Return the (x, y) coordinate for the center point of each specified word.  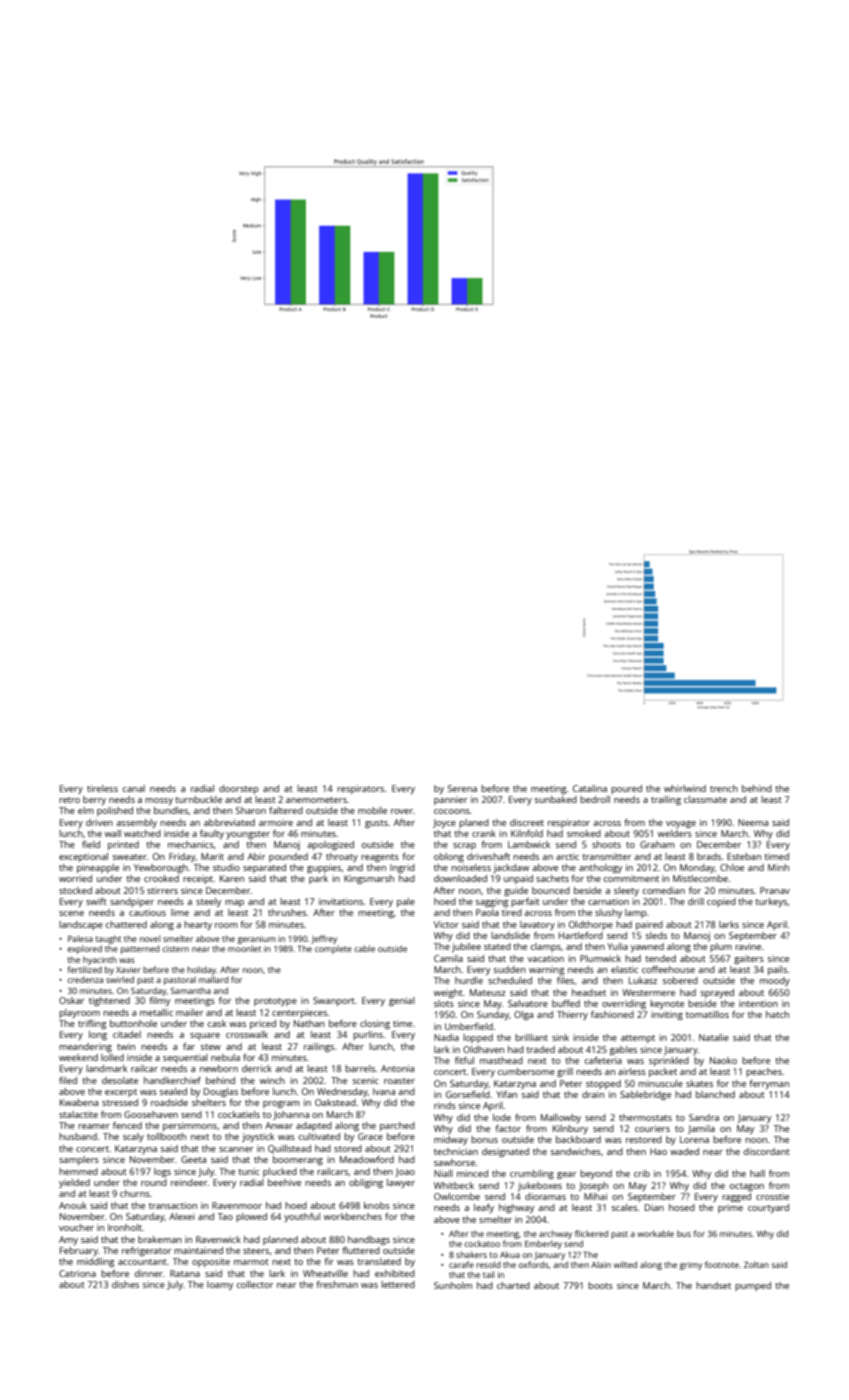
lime (180, 912)
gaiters (749, 959)
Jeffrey (324, 939)
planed (474, 823)
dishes (125, 1284)
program (281, 1104)
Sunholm (453, 1285)
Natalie (714, 1037)
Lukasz (643, 980)
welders (675, 833)
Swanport (334, 1001)
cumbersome (526, 1071)
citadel (127, 1034)
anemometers (316, 800)
